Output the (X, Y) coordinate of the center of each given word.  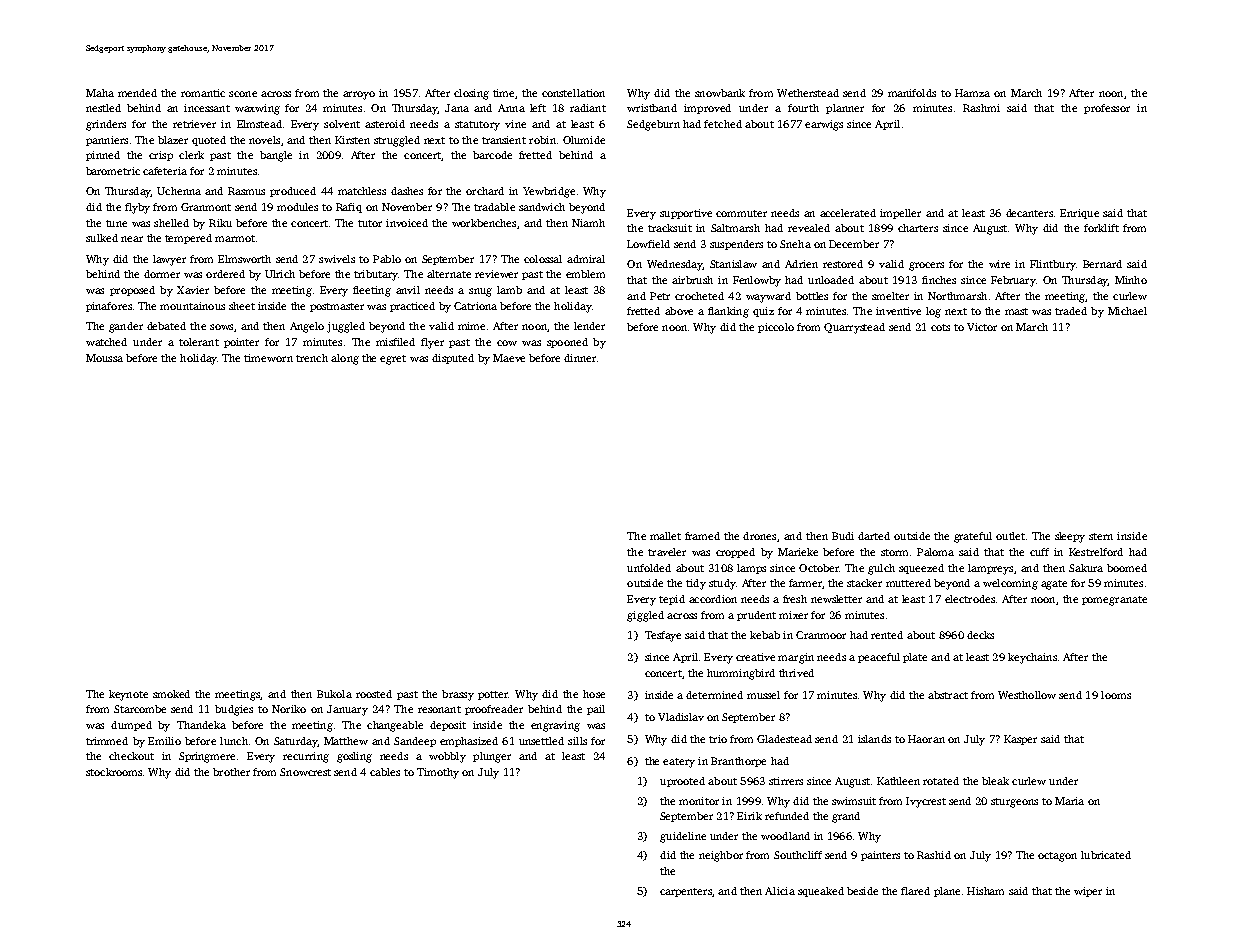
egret (393, 360)
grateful (973, 537)
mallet (665, 536)
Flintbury (1053, 265)
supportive (686, 214)
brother (231, 772)
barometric (113, 171)
